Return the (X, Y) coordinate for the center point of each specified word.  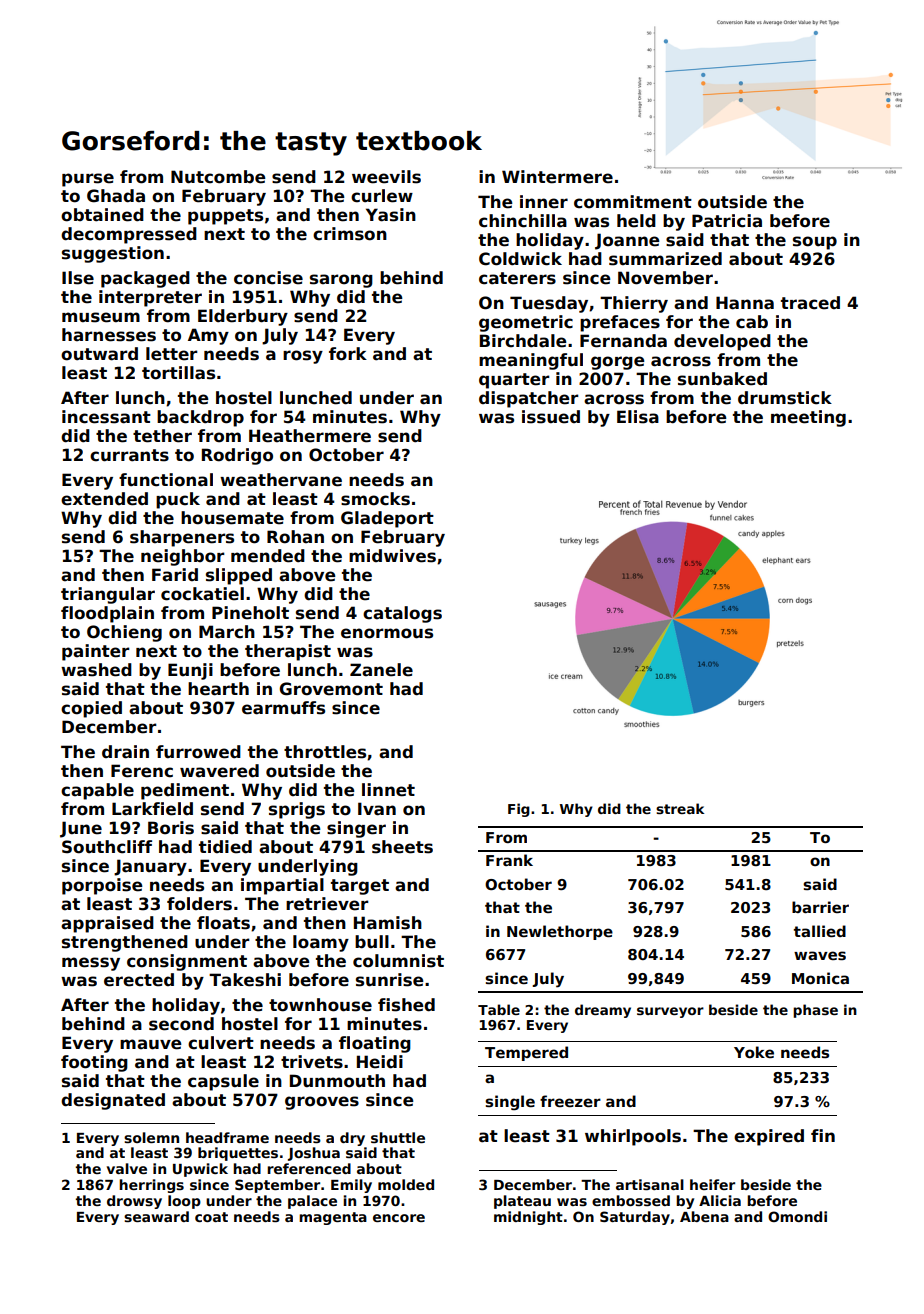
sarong (341, 281)
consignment (187, 962)
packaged (145, 279)
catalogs (402, 614)
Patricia (727, 221)
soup (815, 243)
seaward (156, 1216)
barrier (820, 907)
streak (680, 808)
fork (348, 354)
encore (399, 1218)
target (360, 887)
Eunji (190, 671)
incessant (106, 417)
